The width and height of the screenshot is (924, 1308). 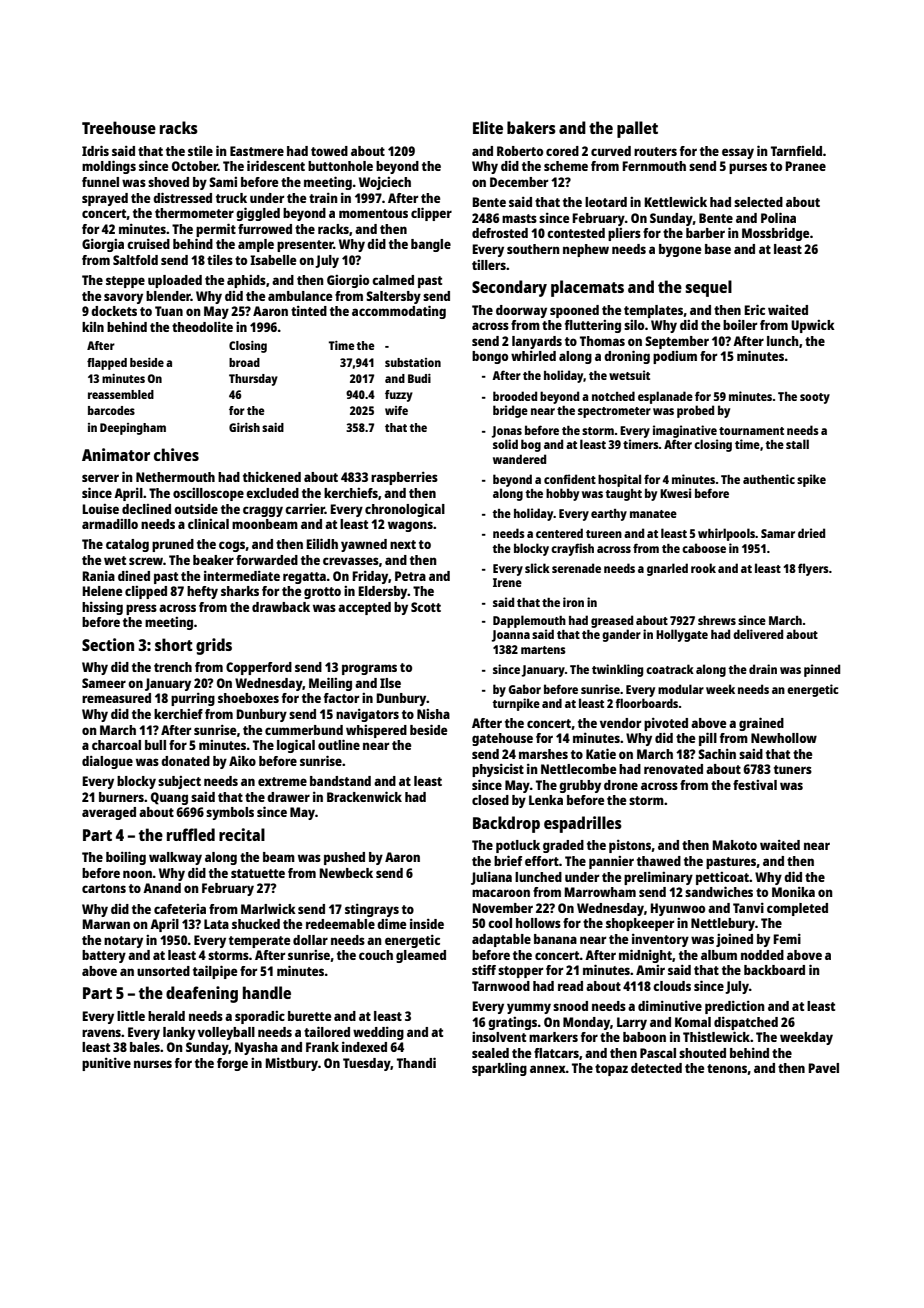 I want to click on barcodes, so click(x=111, y=410).
